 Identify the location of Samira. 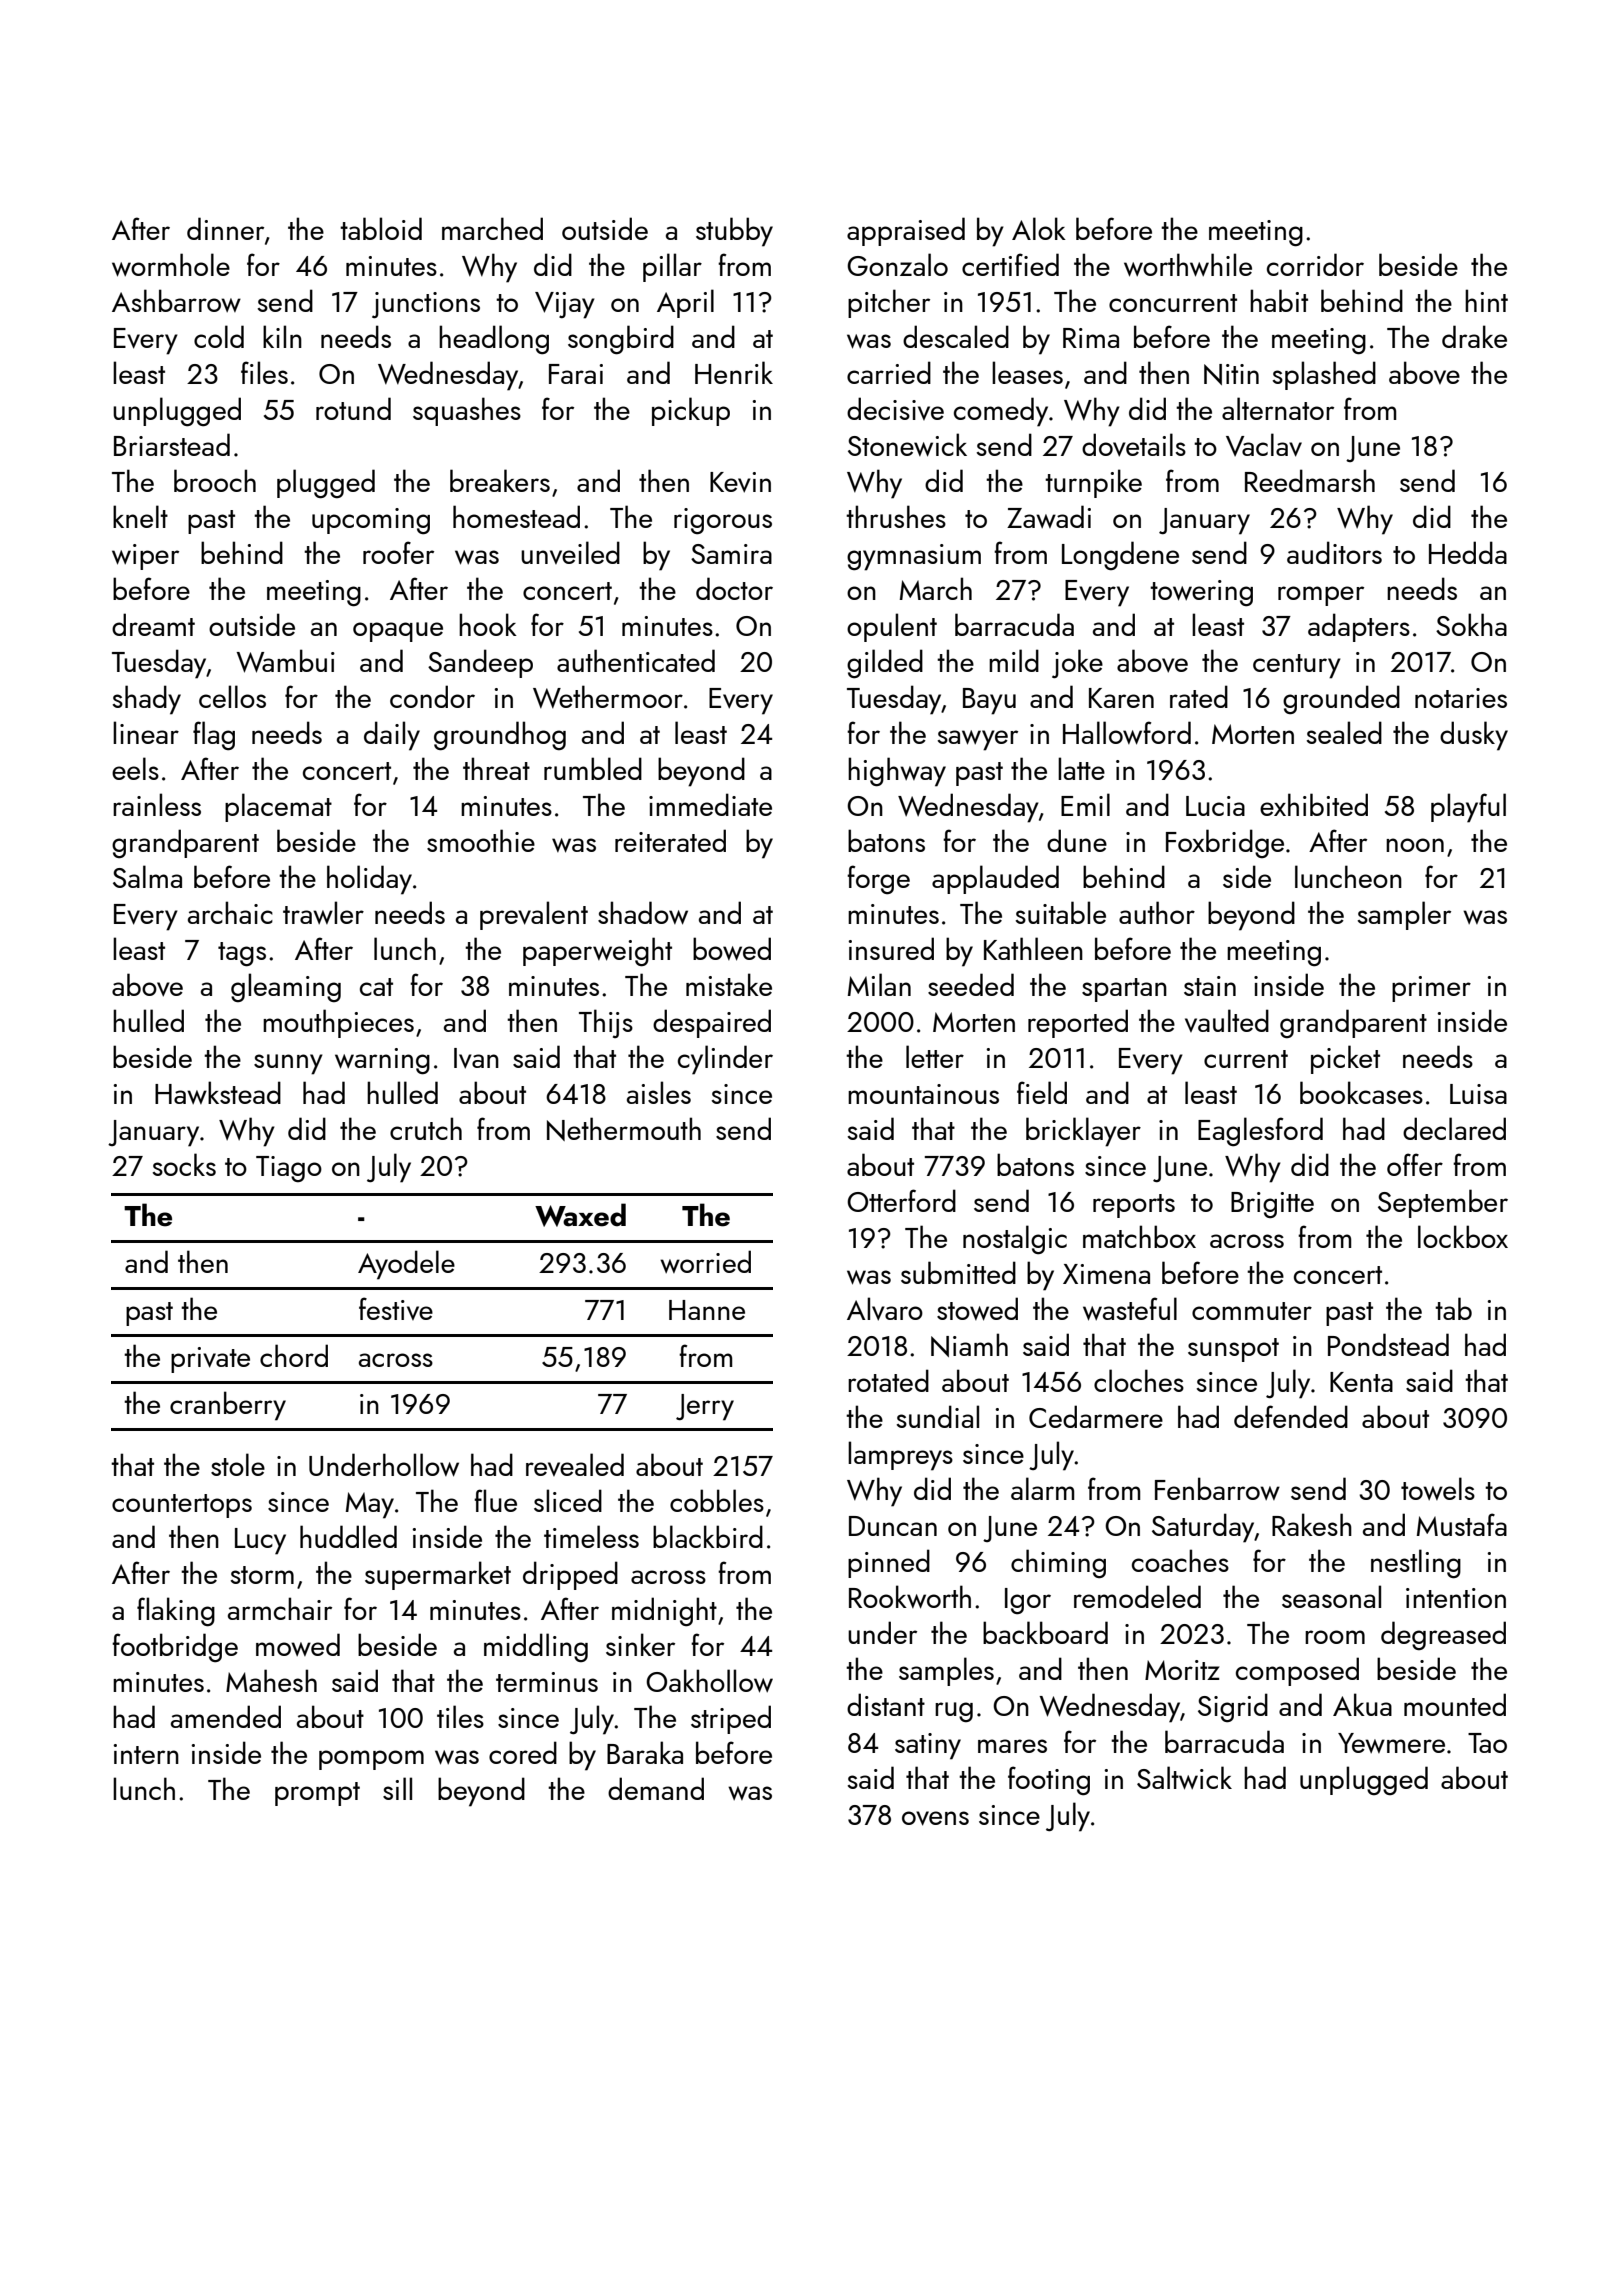
(731, 554).
